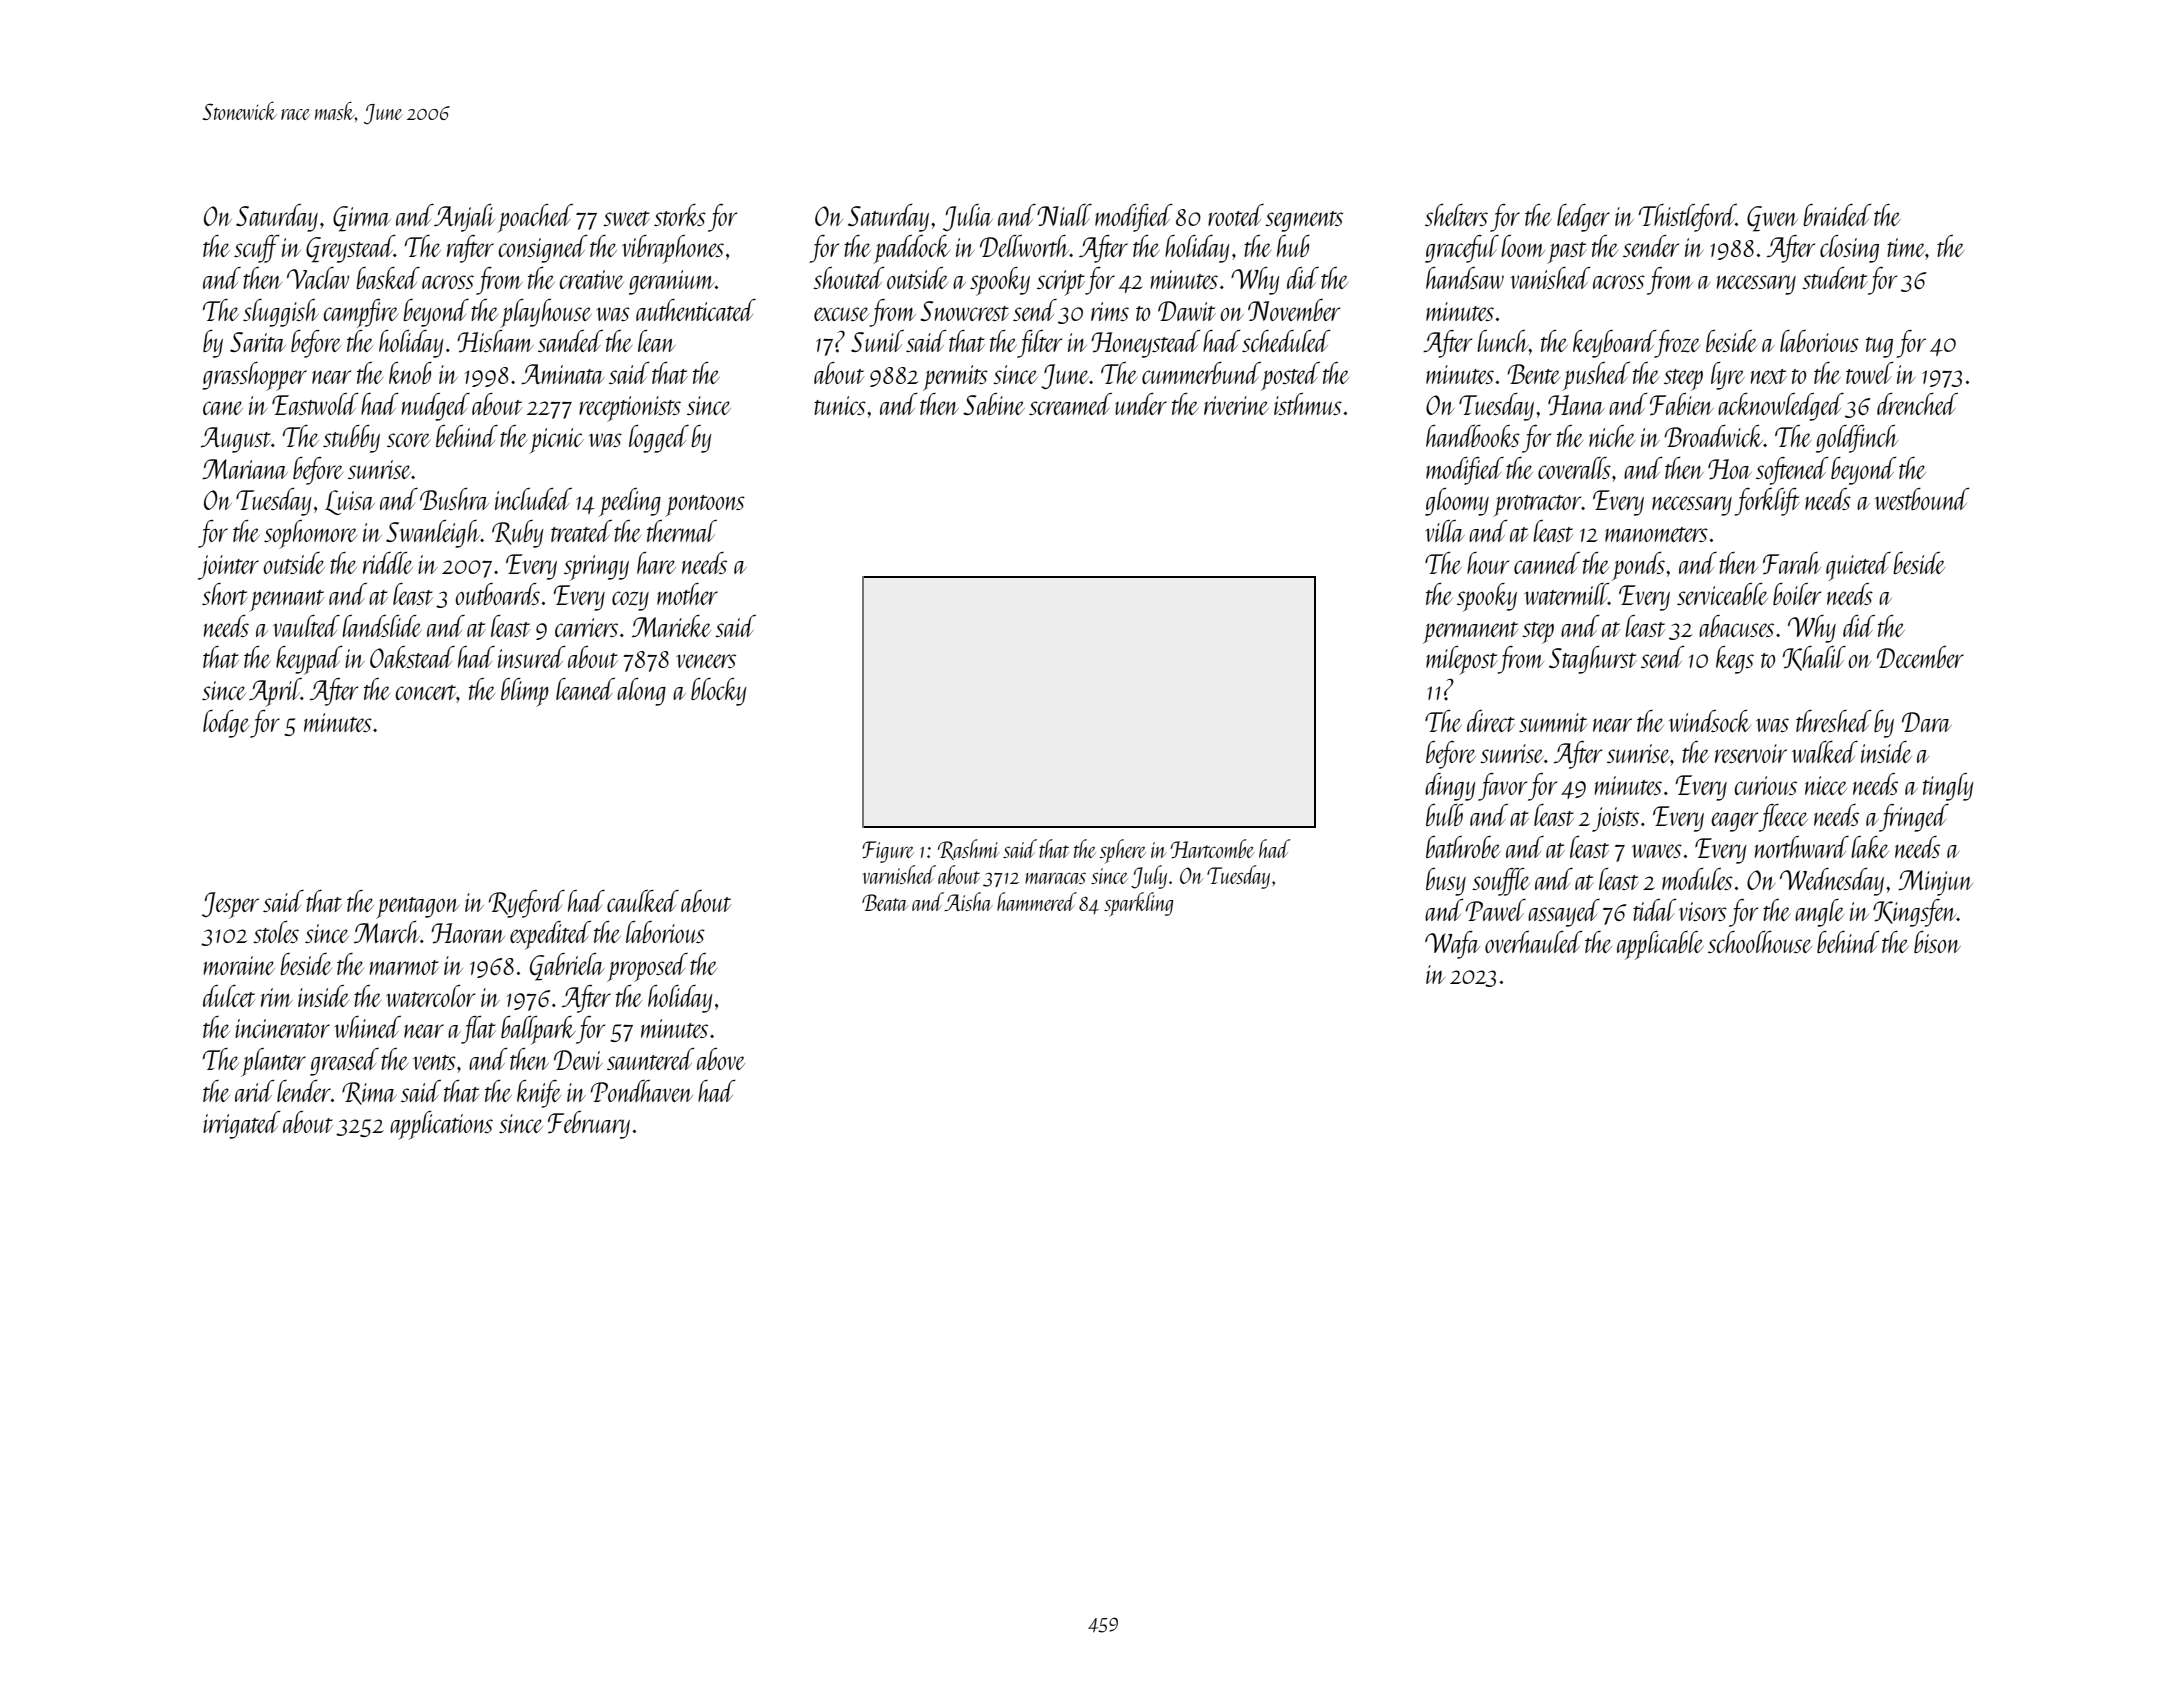 The width and height of the document is (2178, 1683). What do you see at coordinates (1857, 439) in the document?
I see `goldfinch` at bounding box center [1857, 439].
